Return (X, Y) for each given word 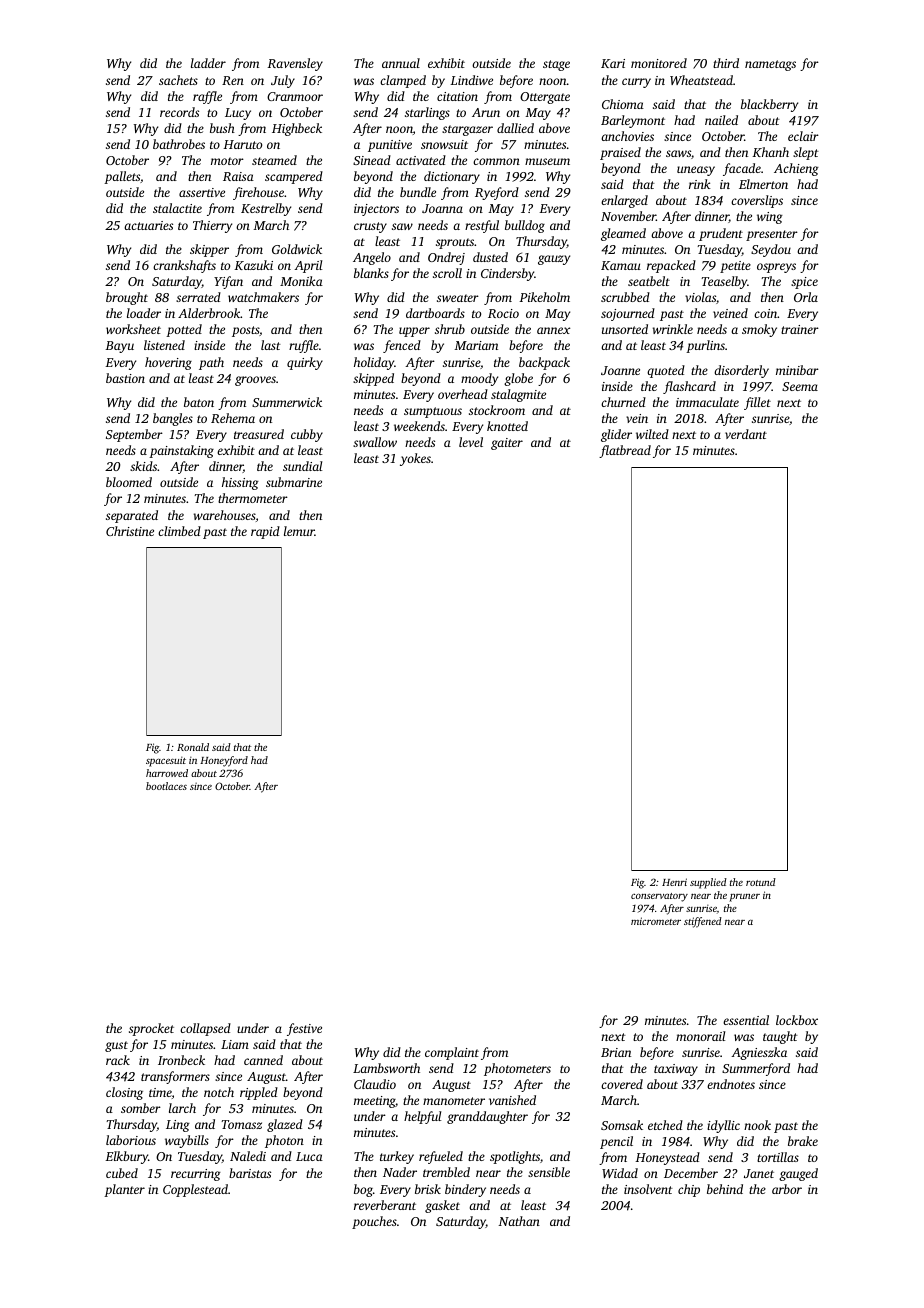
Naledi (248, 1156)
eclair (803, 136)
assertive (202, 192)
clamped (403, 81)
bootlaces (166, 786)
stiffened (703, 922)
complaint (452, 1053)
